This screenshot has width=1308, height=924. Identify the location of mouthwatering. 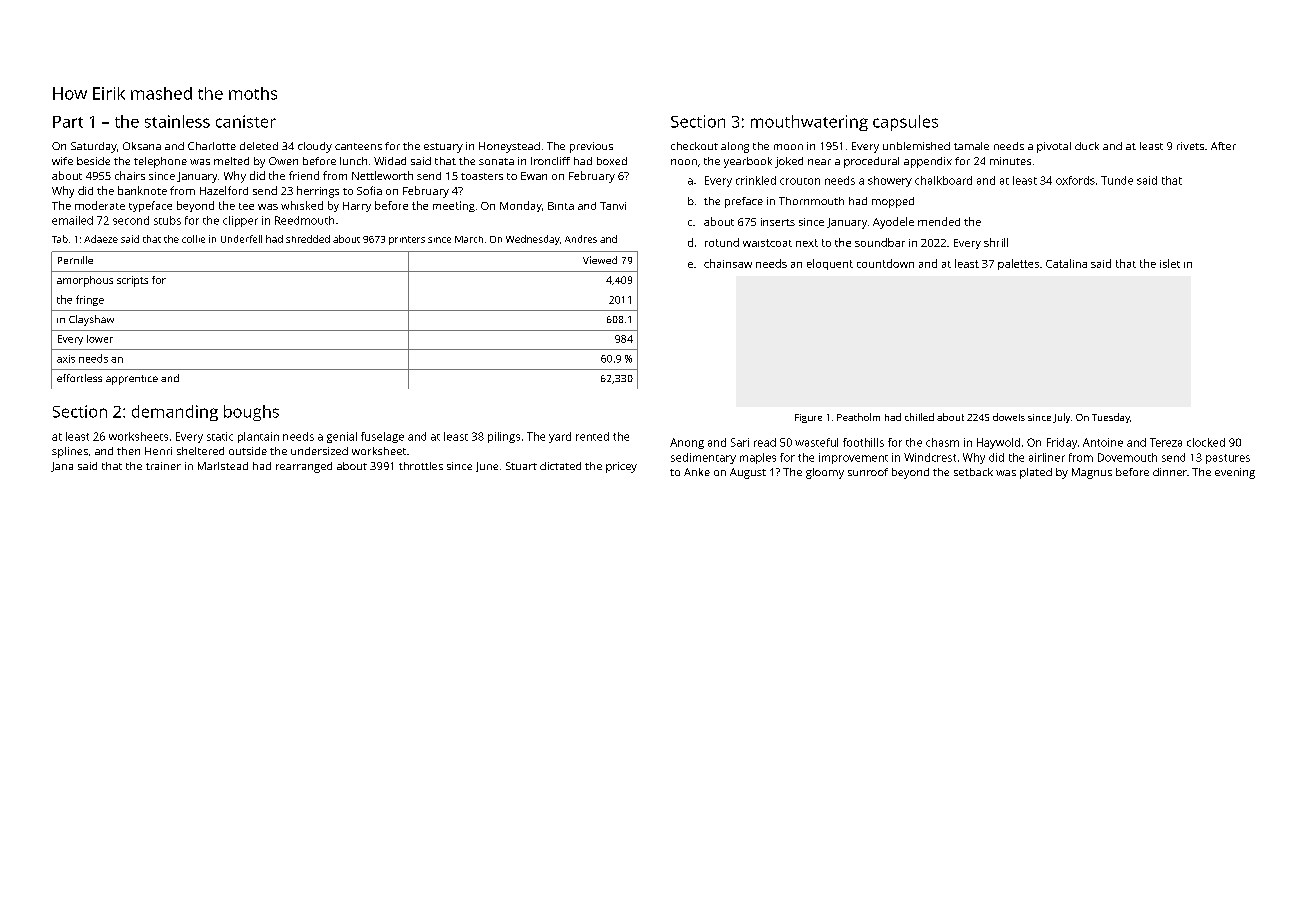
(809, 123).
